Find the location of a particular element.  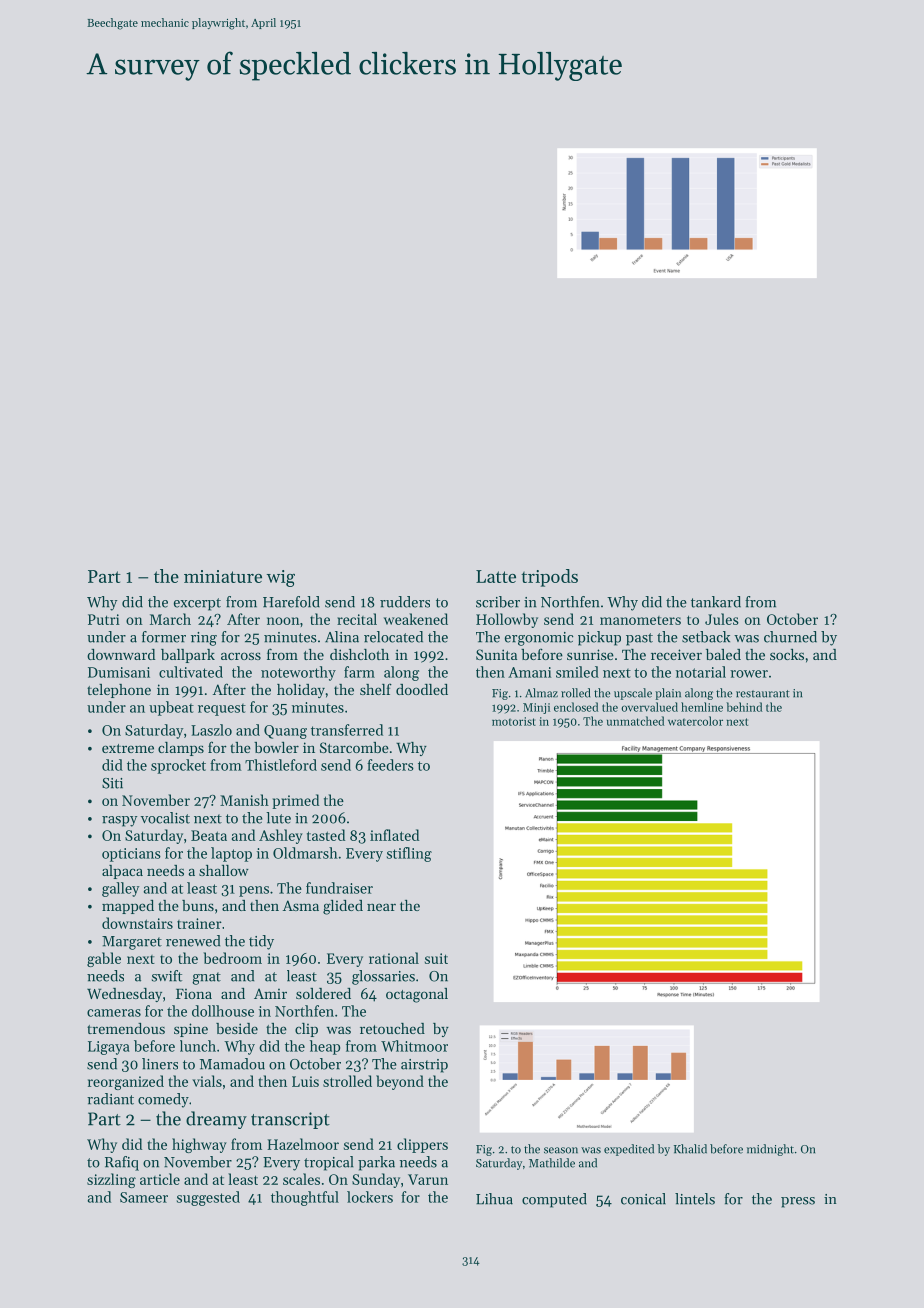

octagonal is located at coordinates (417, 995).
